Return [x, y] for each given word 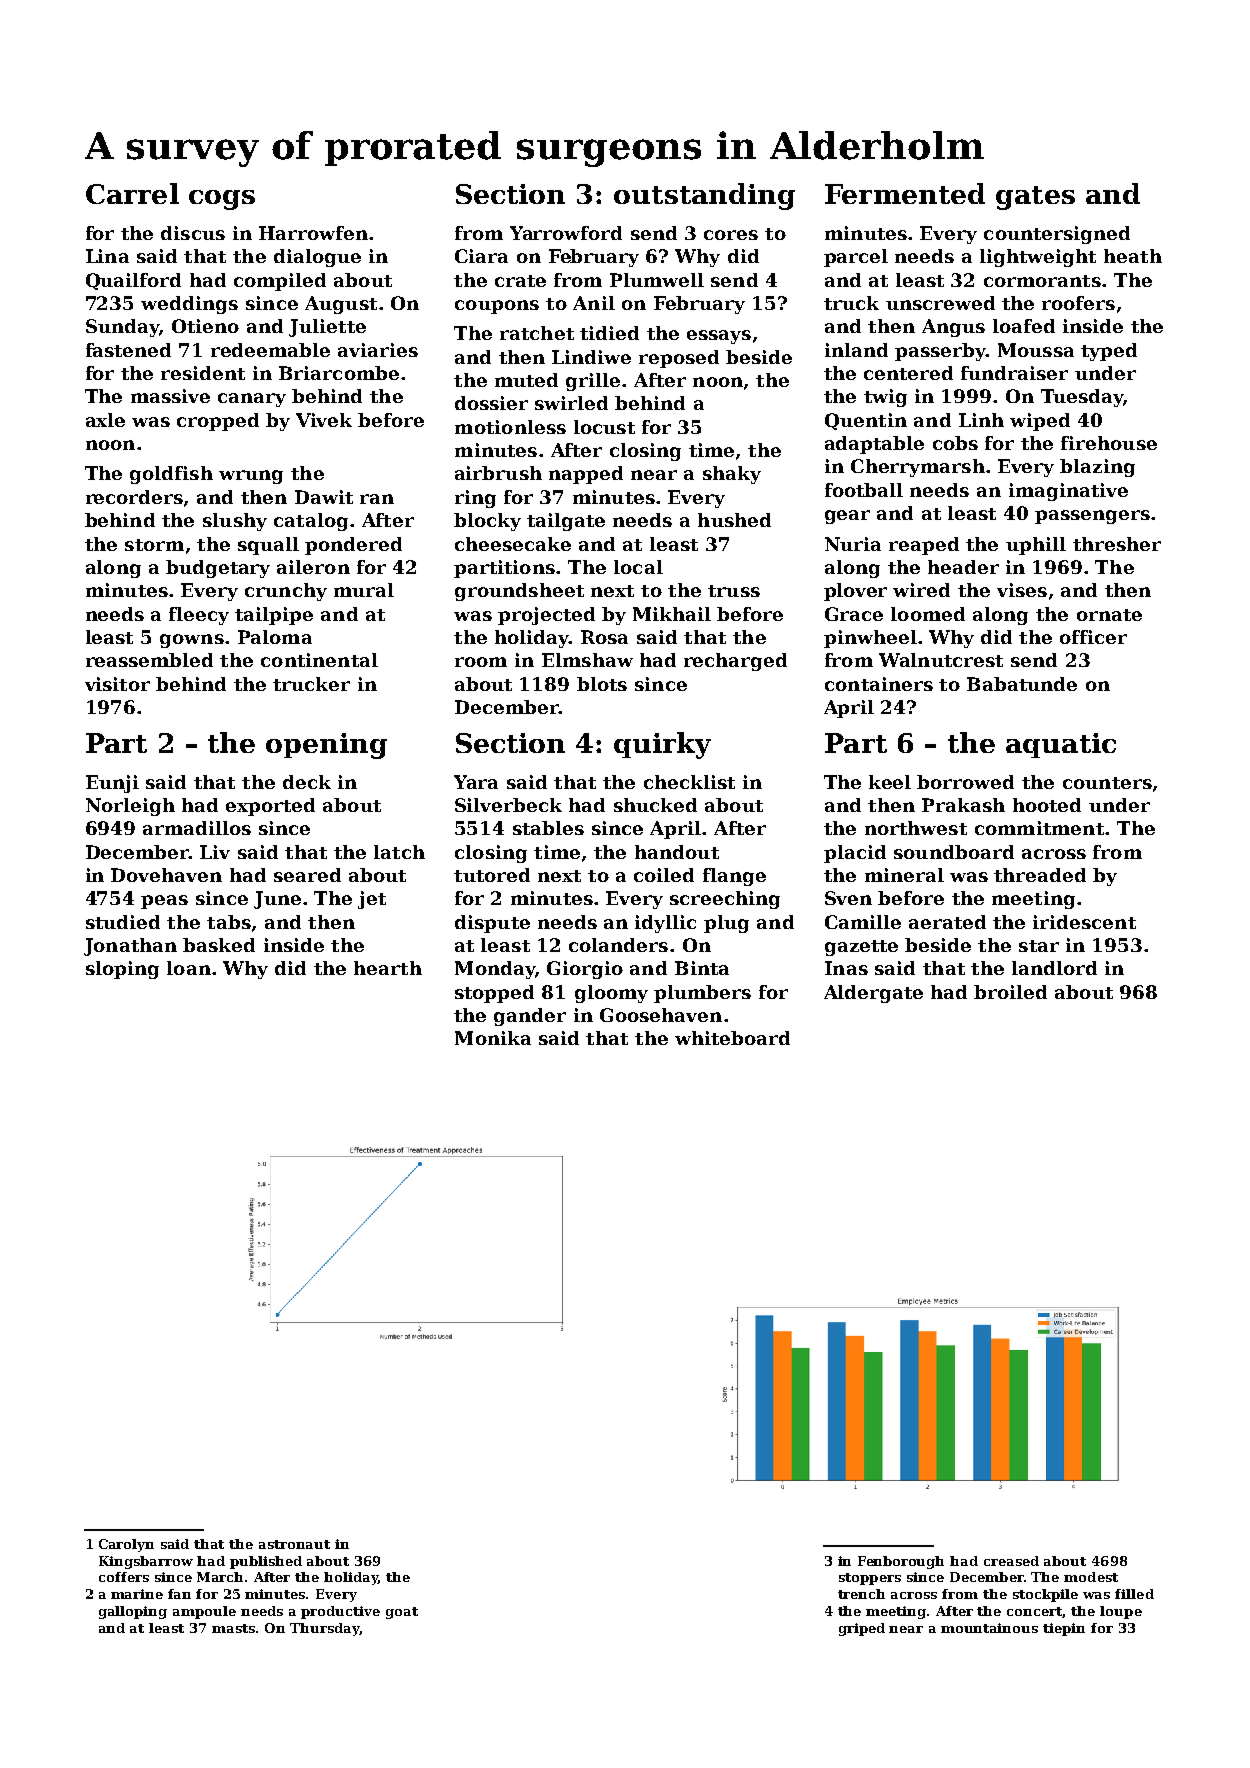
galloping [133, 1612]
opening [326, 746]
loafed [1024, 326]
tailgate [566, 522]
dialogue [317, 258]
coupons [497, 307]
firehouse [1109, 443]
